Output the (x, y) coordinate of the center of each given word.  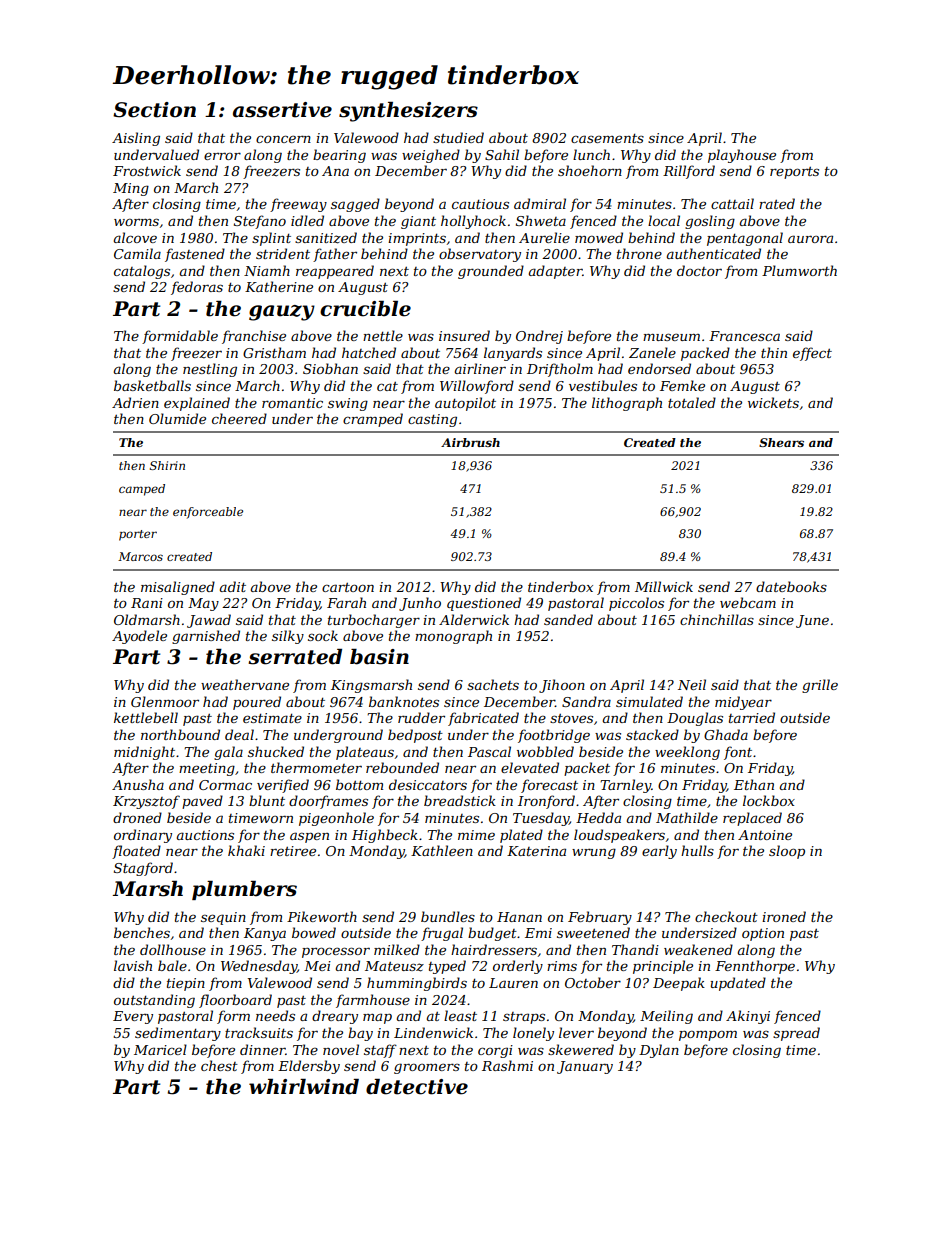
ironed (784, 916)
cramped (373, 420)
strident (283, 253)
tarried (752, 717)
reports (794, 173)
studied (458, 137)
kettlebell (146, 717)
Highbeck (385, 836)
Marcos (140, 556)
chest (219, 1065)
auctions (205, 835)
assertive (282, 110)
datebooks (791, 586)
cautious (480, 204)
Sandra (586, 701)
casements (607, 138)
